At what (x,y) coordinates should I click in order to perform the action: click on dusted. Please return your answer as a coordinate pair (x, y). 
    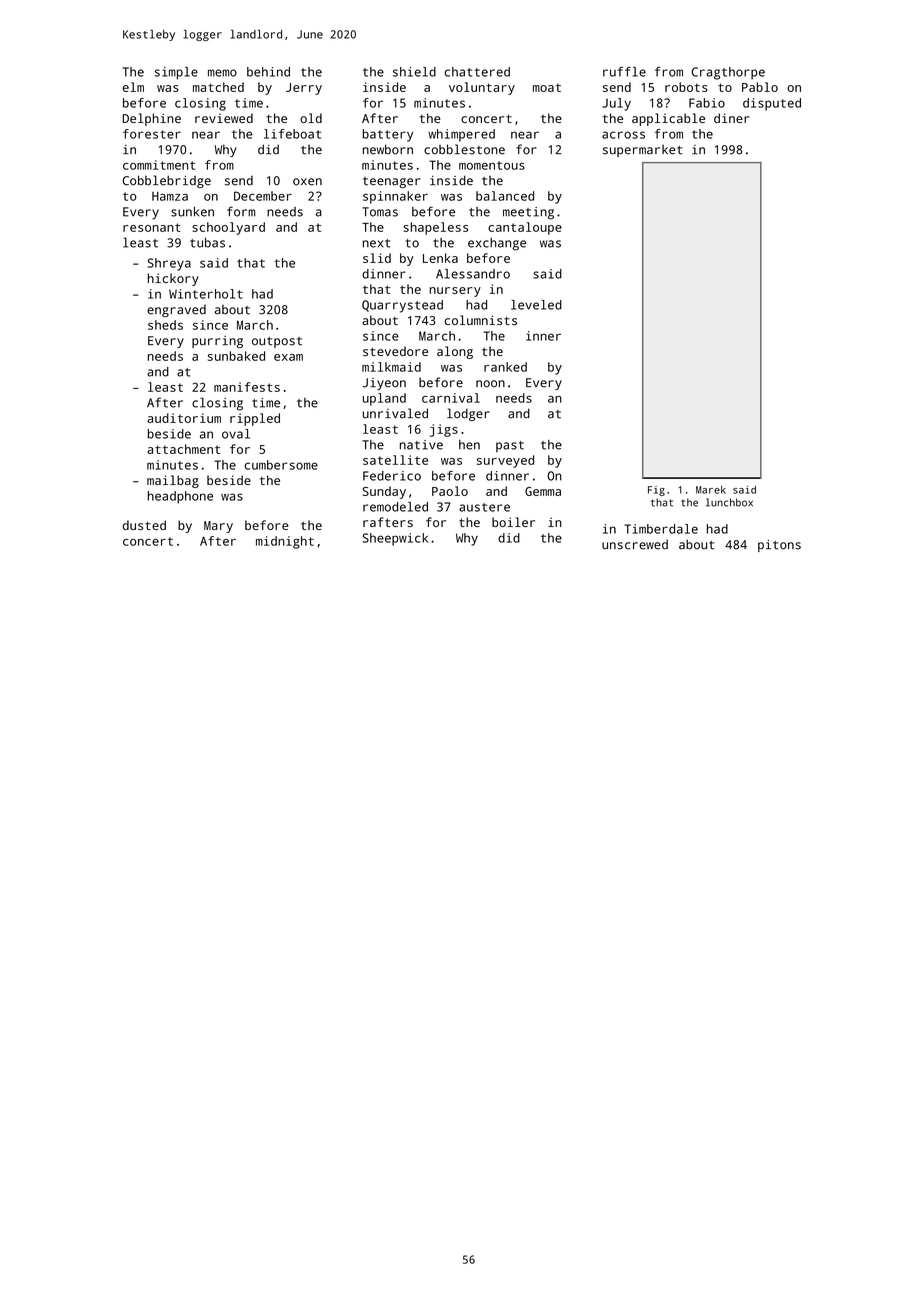
    Looking at the image, I should click on (144, 525).
